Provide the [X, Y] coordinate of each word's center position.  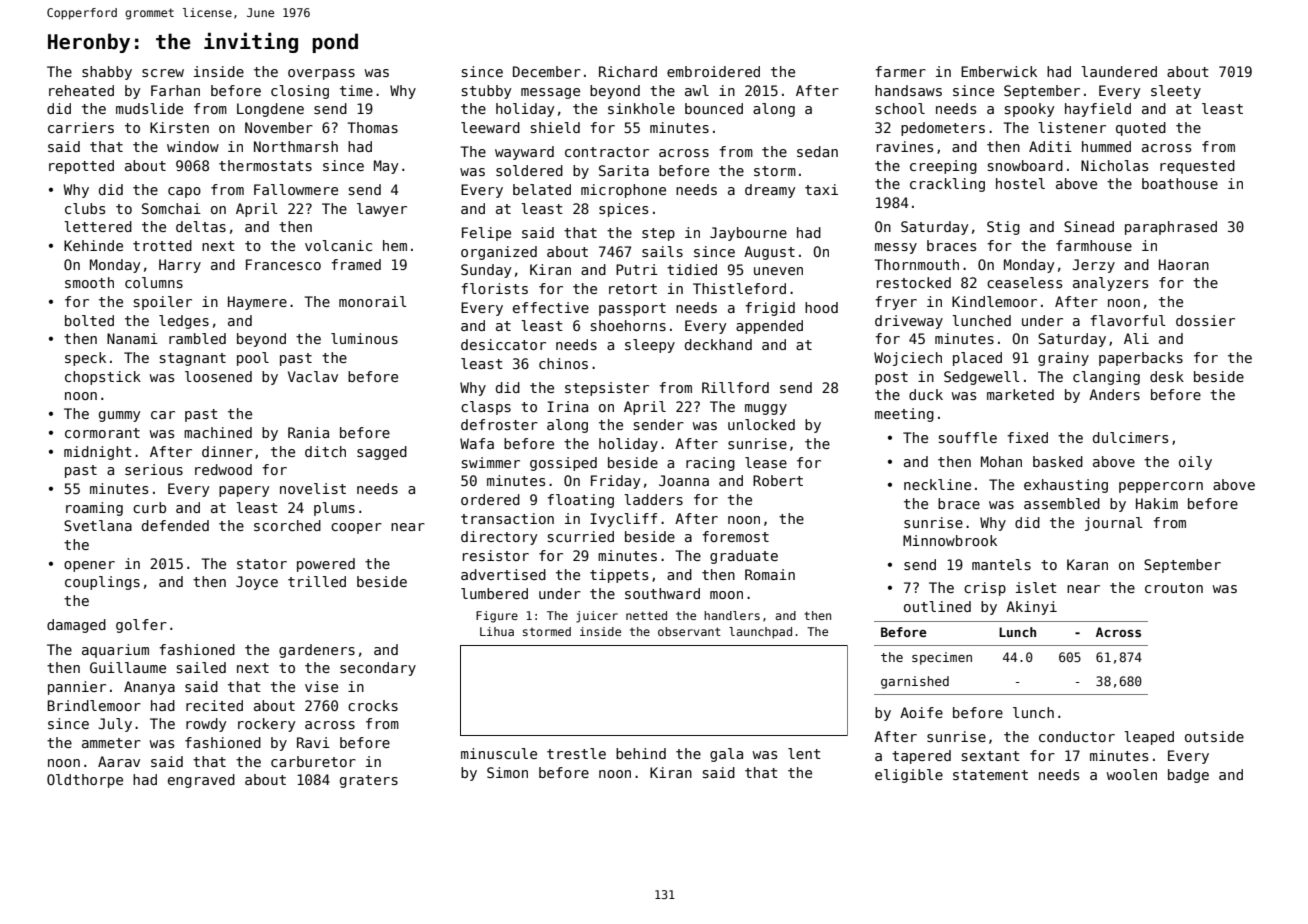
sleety [1176, 92]
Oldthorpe [85, 781]
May [386, 167]
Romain [770, 574]
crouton [1174, 588]
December [547, 71]
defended [175, 525]
